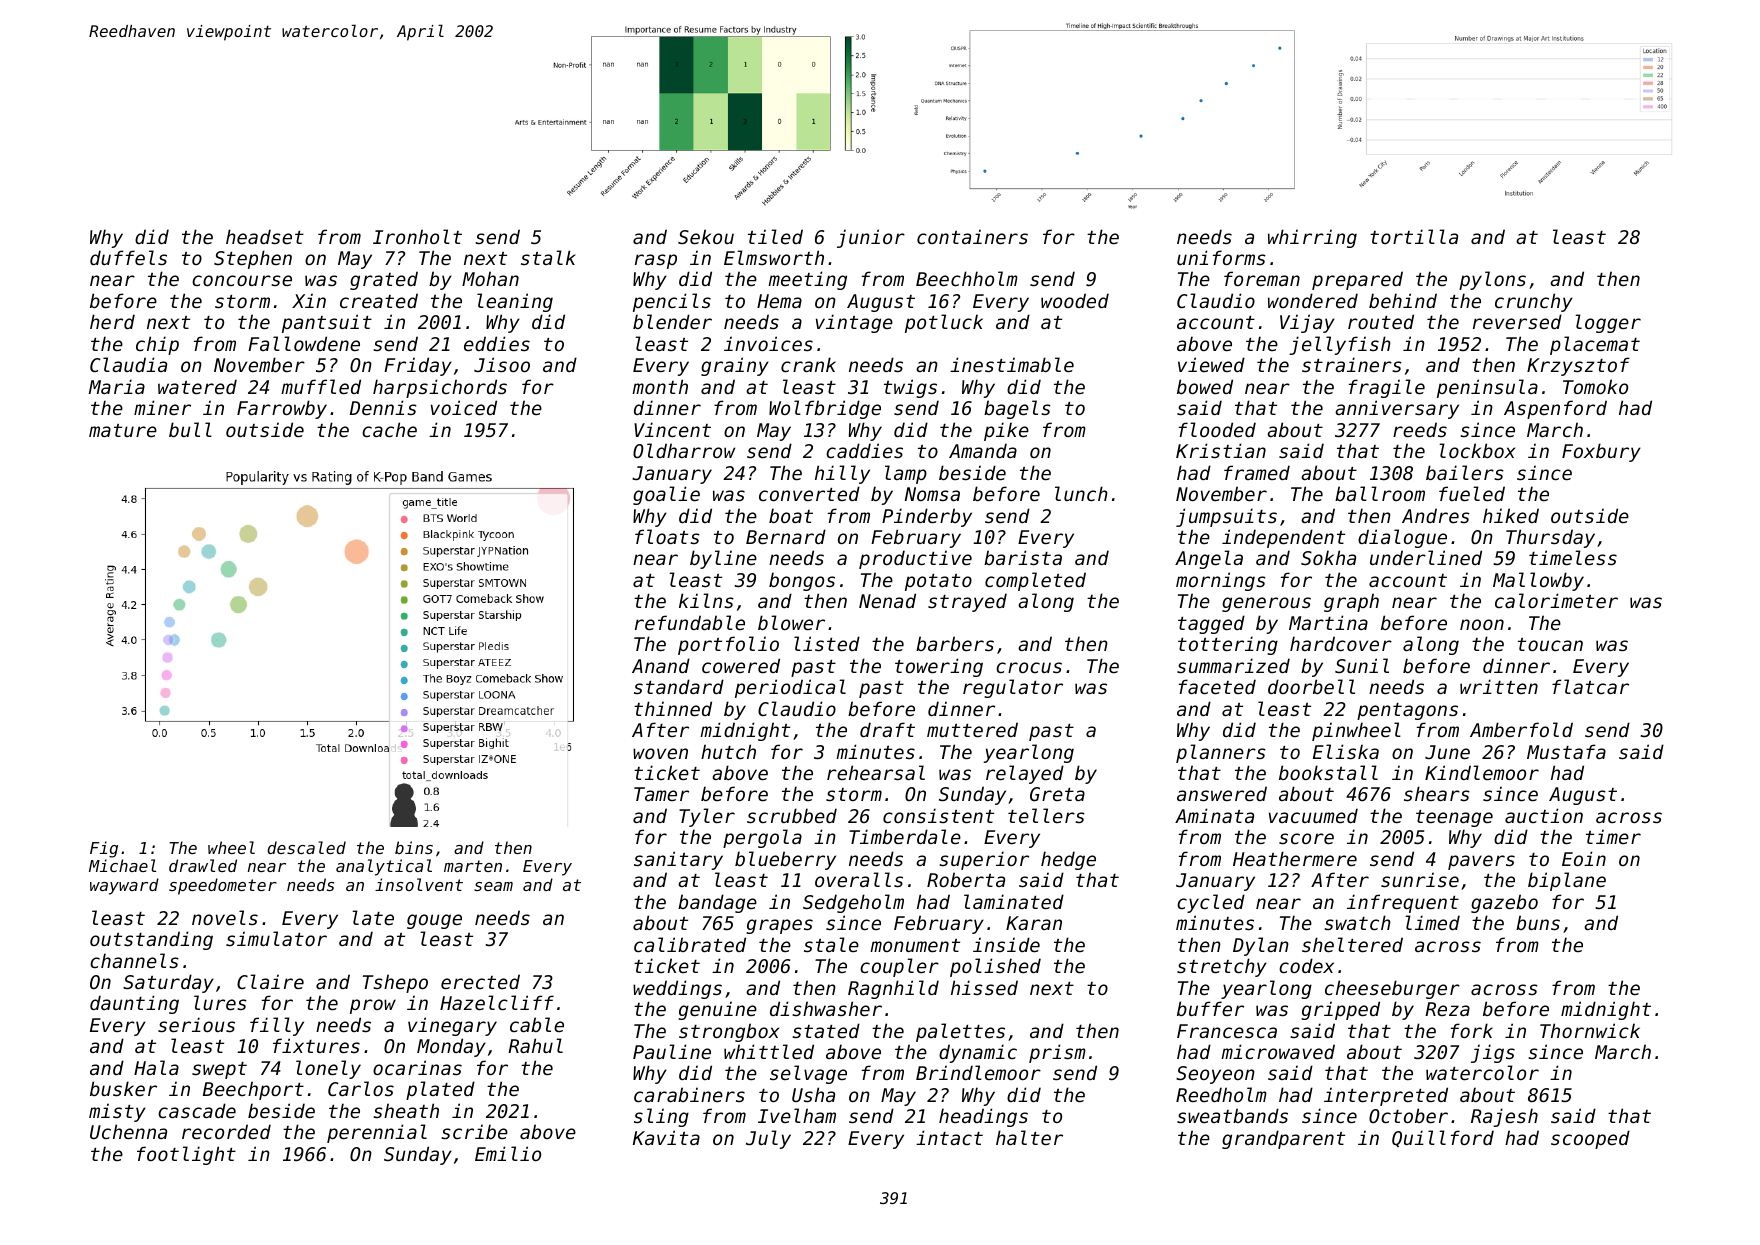 This screenshot has height=1245, width=1760. What do you see at coordinates (186, 1155) in the screenshot?
I see `footlight` at bounding box center [186, 1155].
